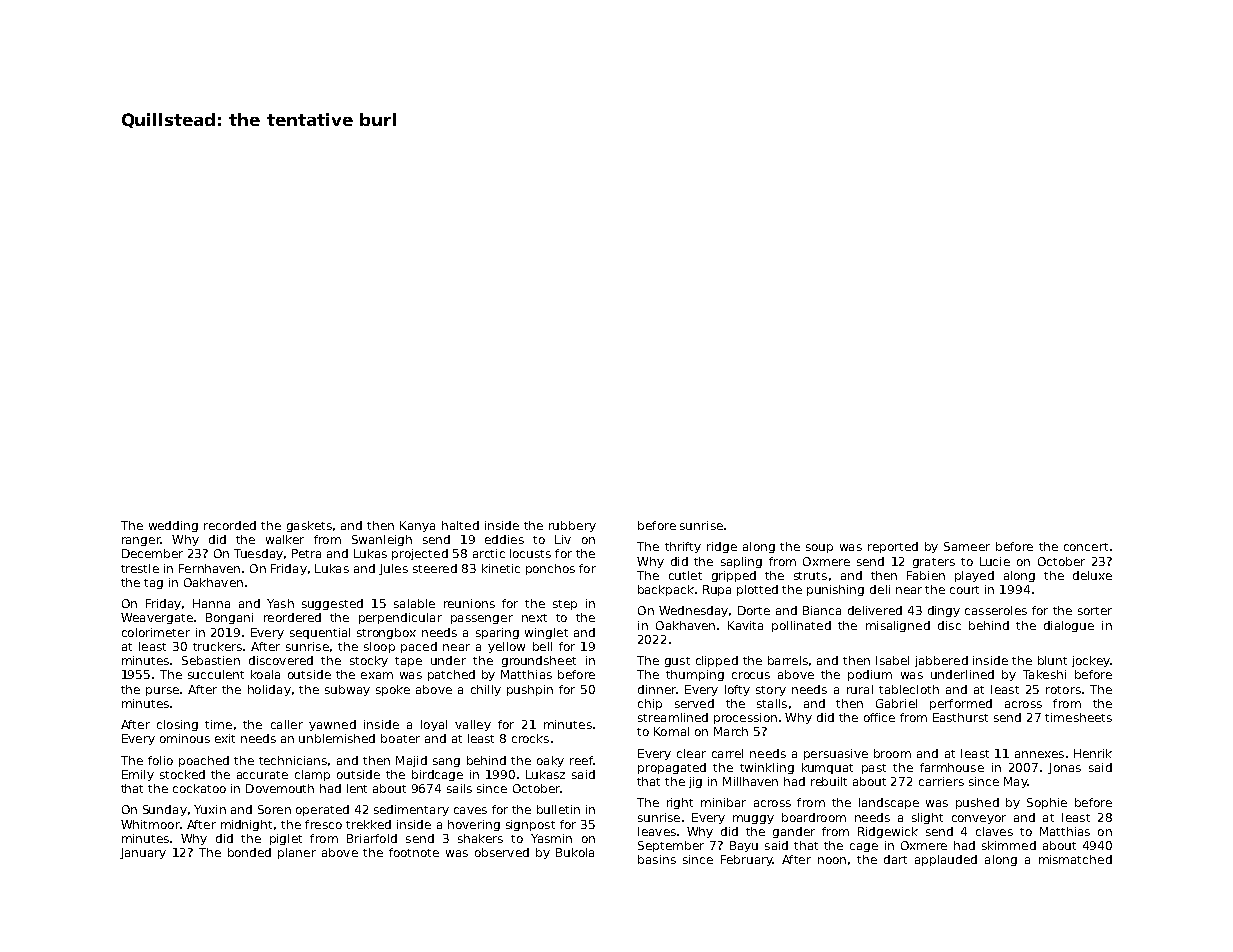 The width and height of the screenshot is (1233, 952). I want to click on truckers, so click(217, 646).
